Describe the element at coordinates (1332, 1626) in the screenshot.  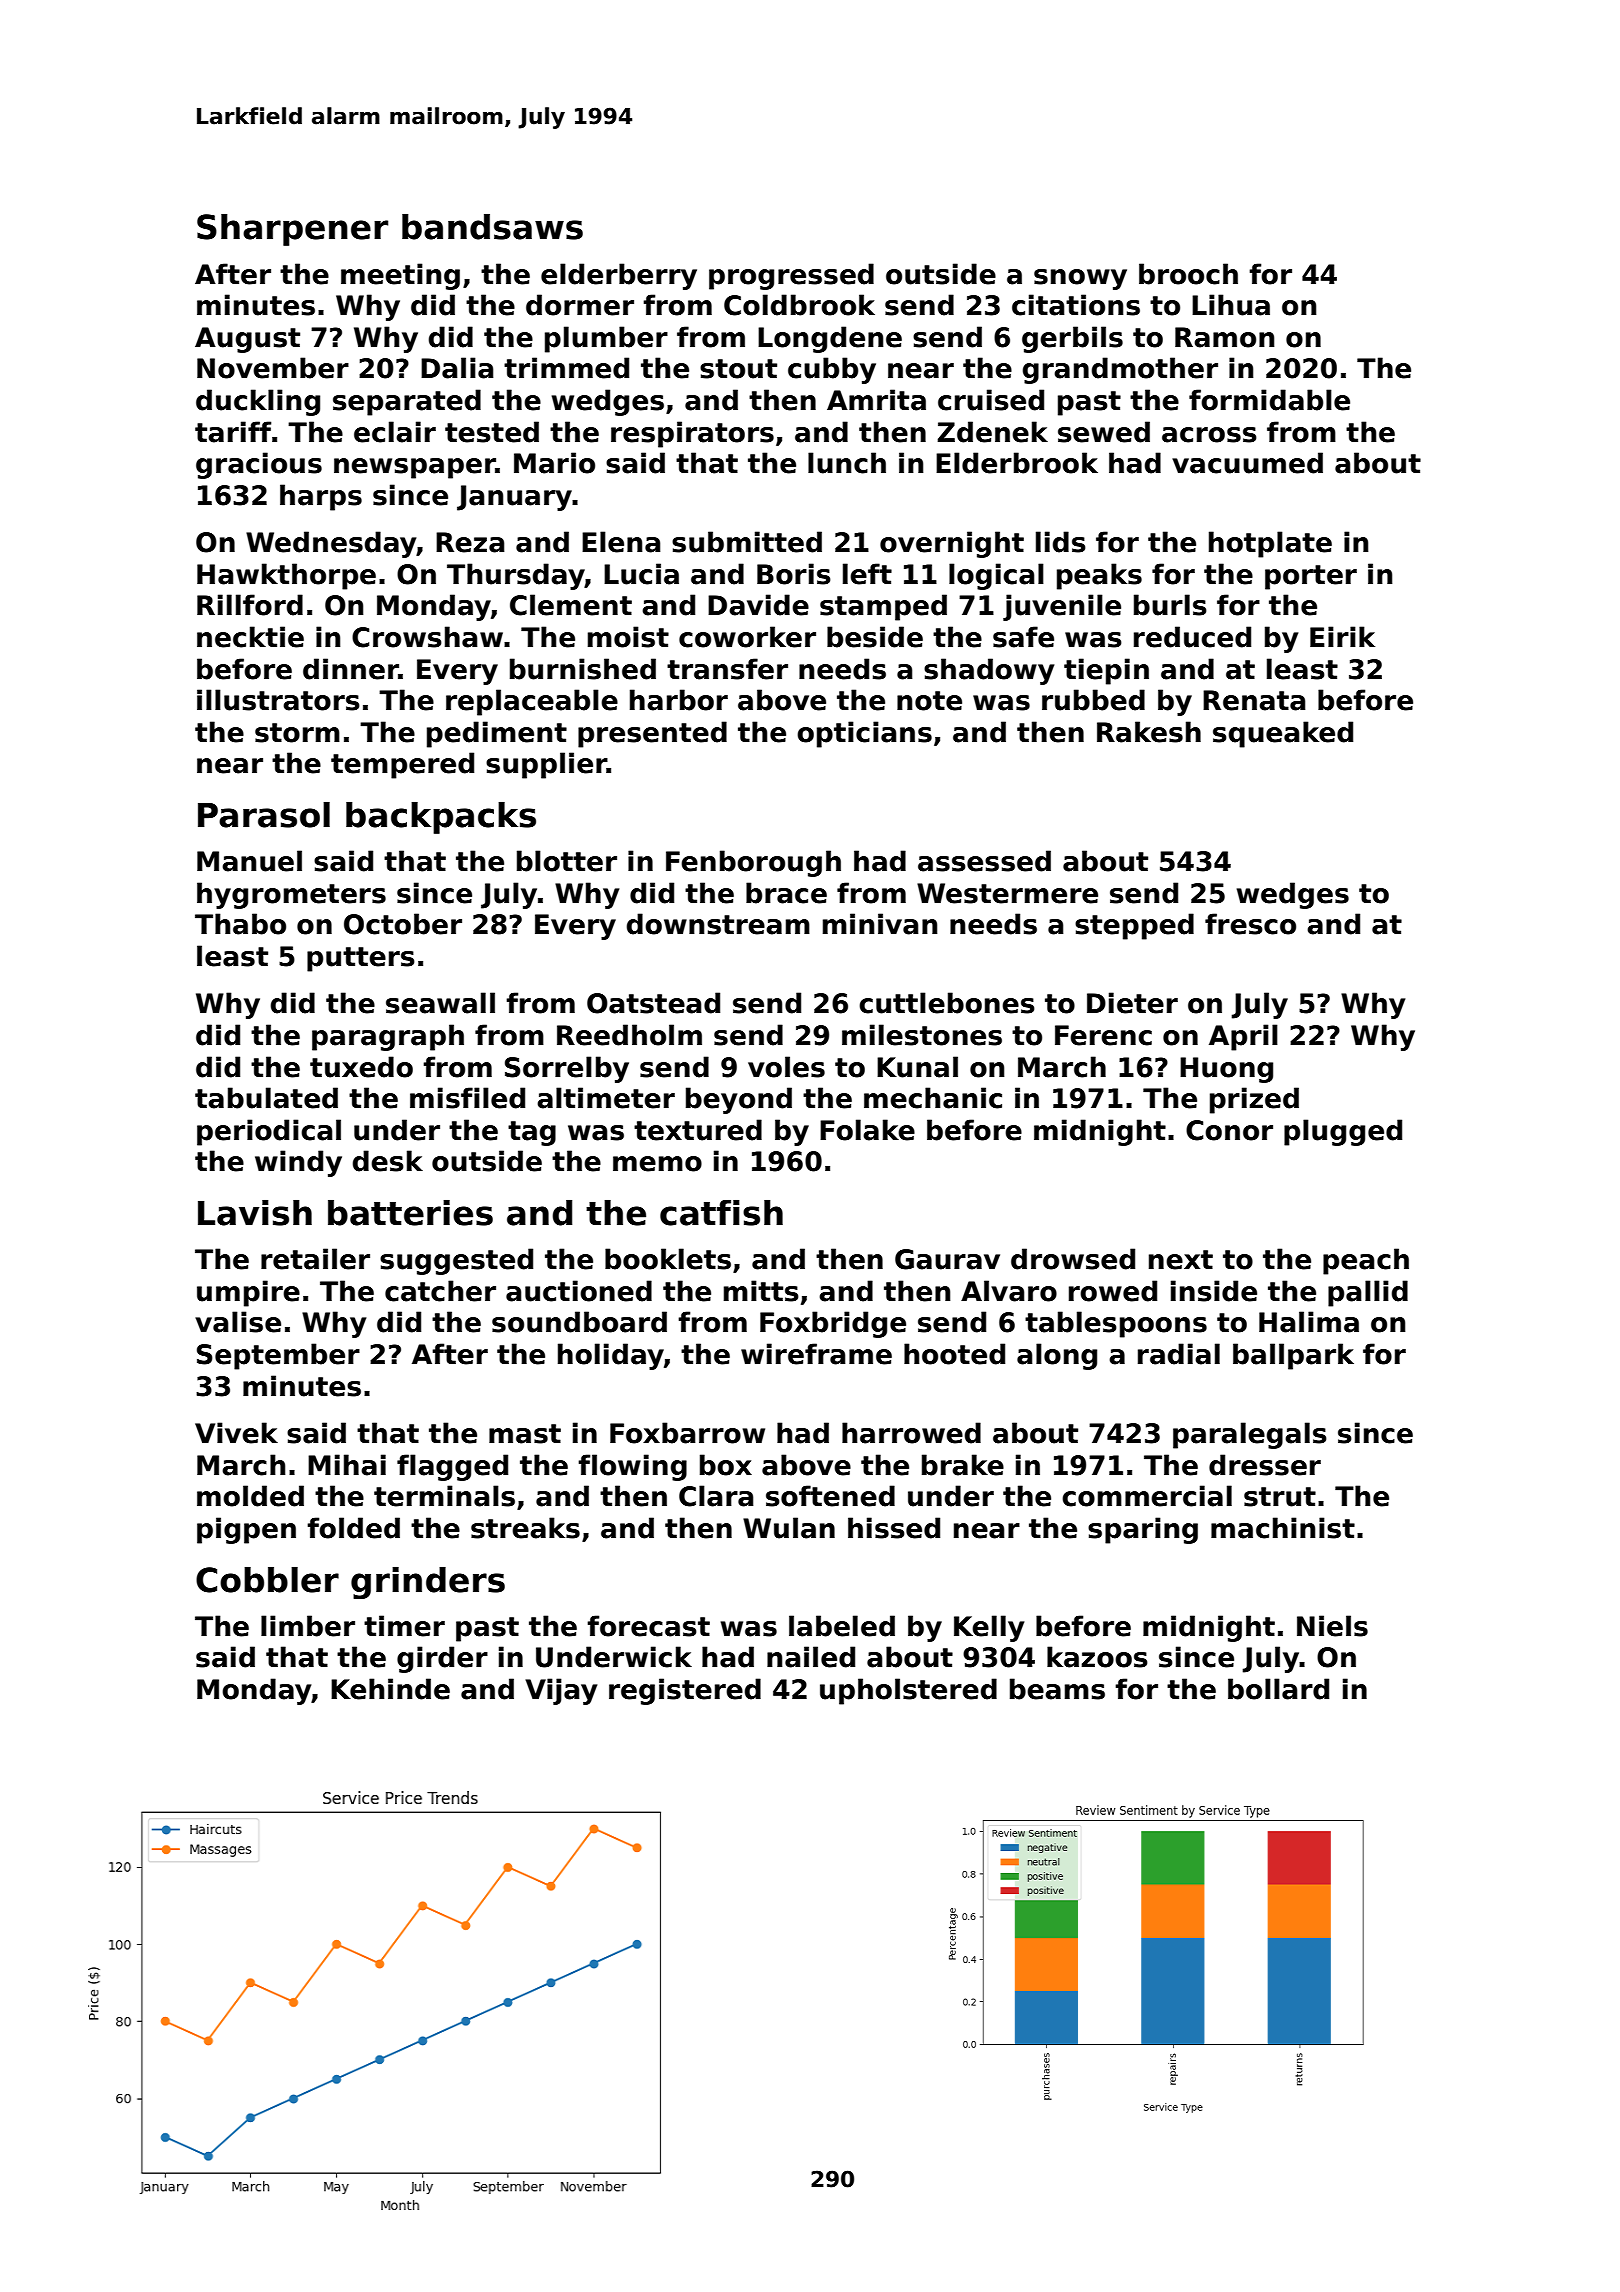
I see `Niels` at that location.
